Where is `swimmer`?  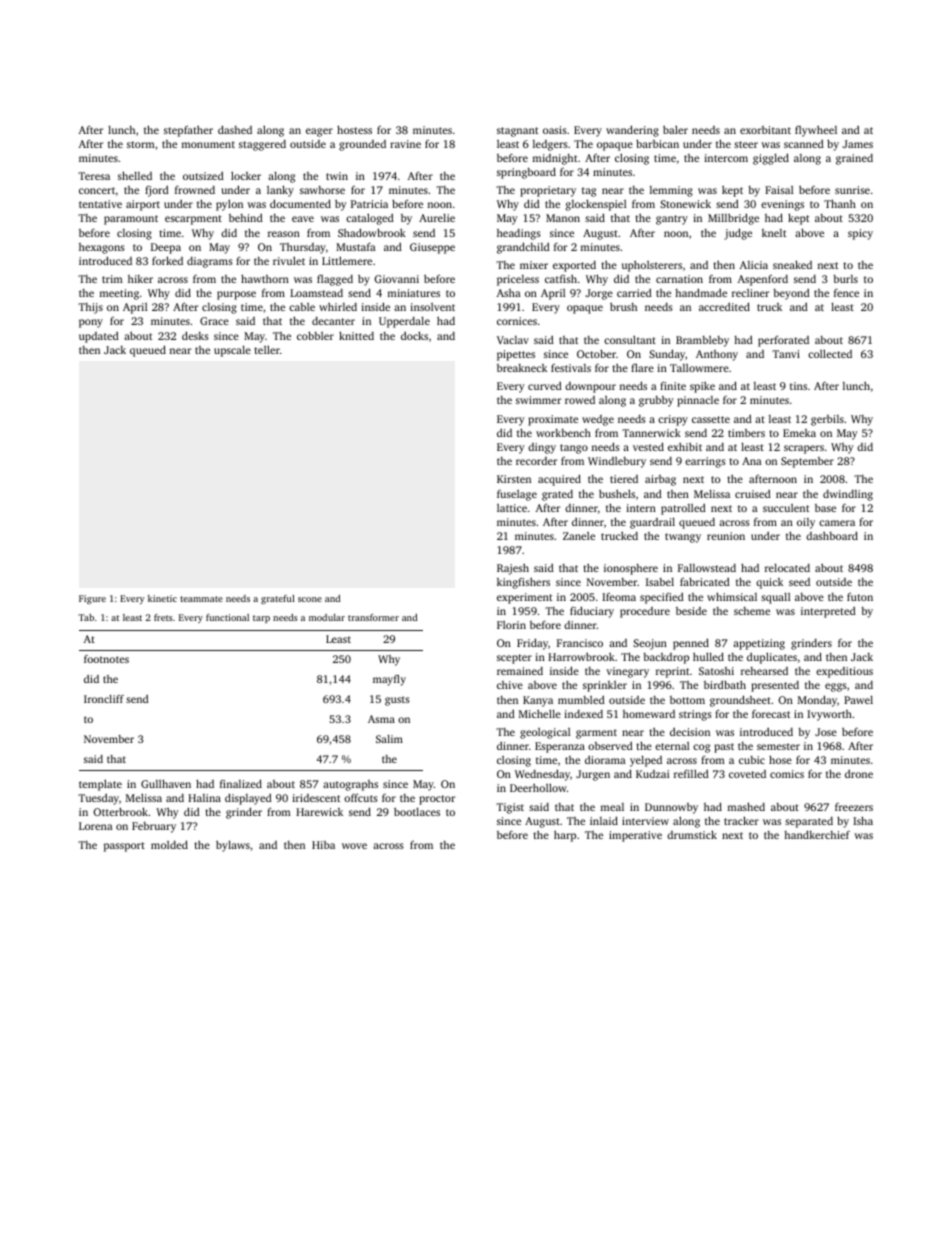
swimmer is located at coordinates (538, 400).
